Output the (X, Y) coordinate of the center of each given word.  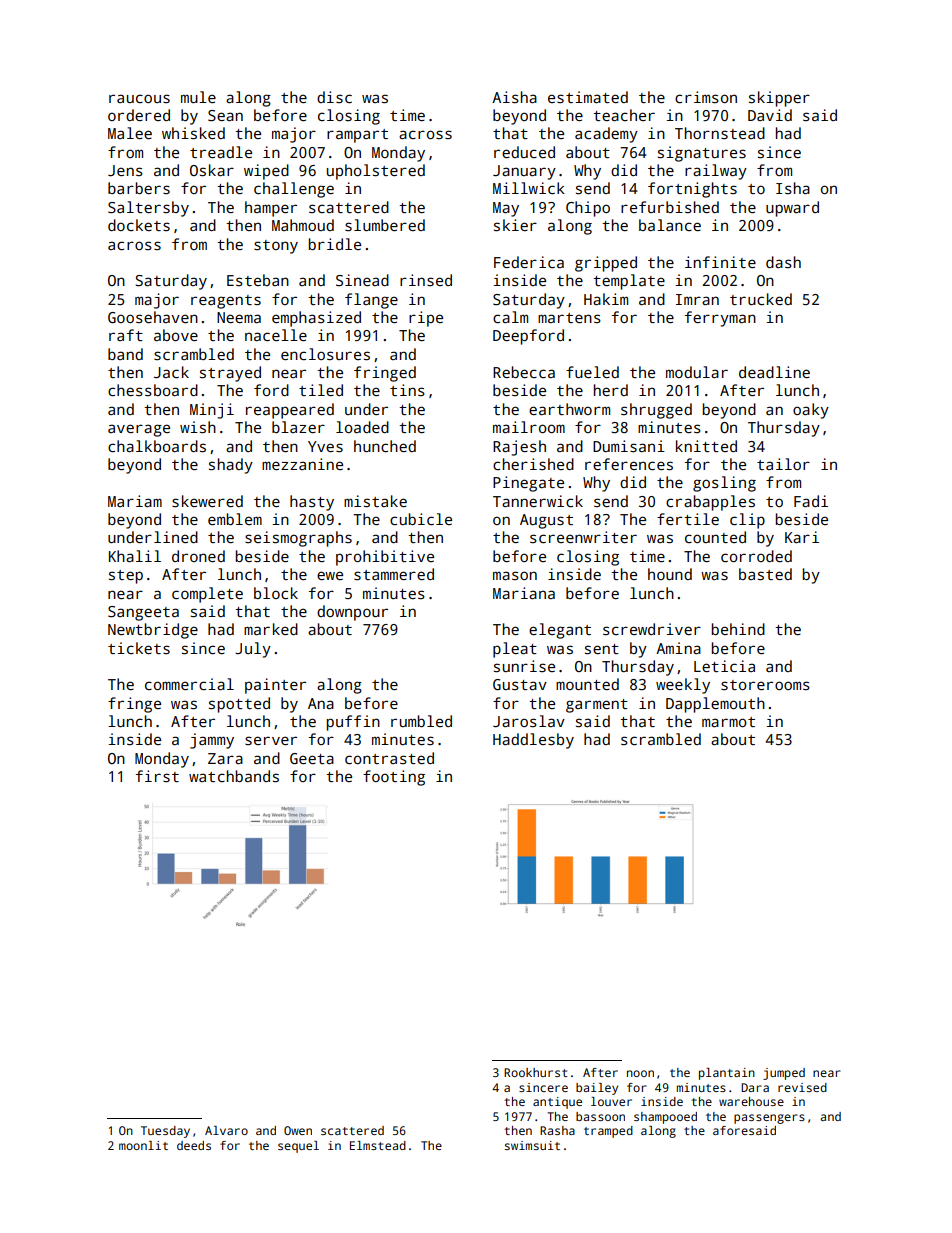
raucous (139, 98)
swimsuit (532, 1145)
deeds (194, 1145)
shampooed (665, 1118)
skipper (779, 99)
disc (334, 97)
